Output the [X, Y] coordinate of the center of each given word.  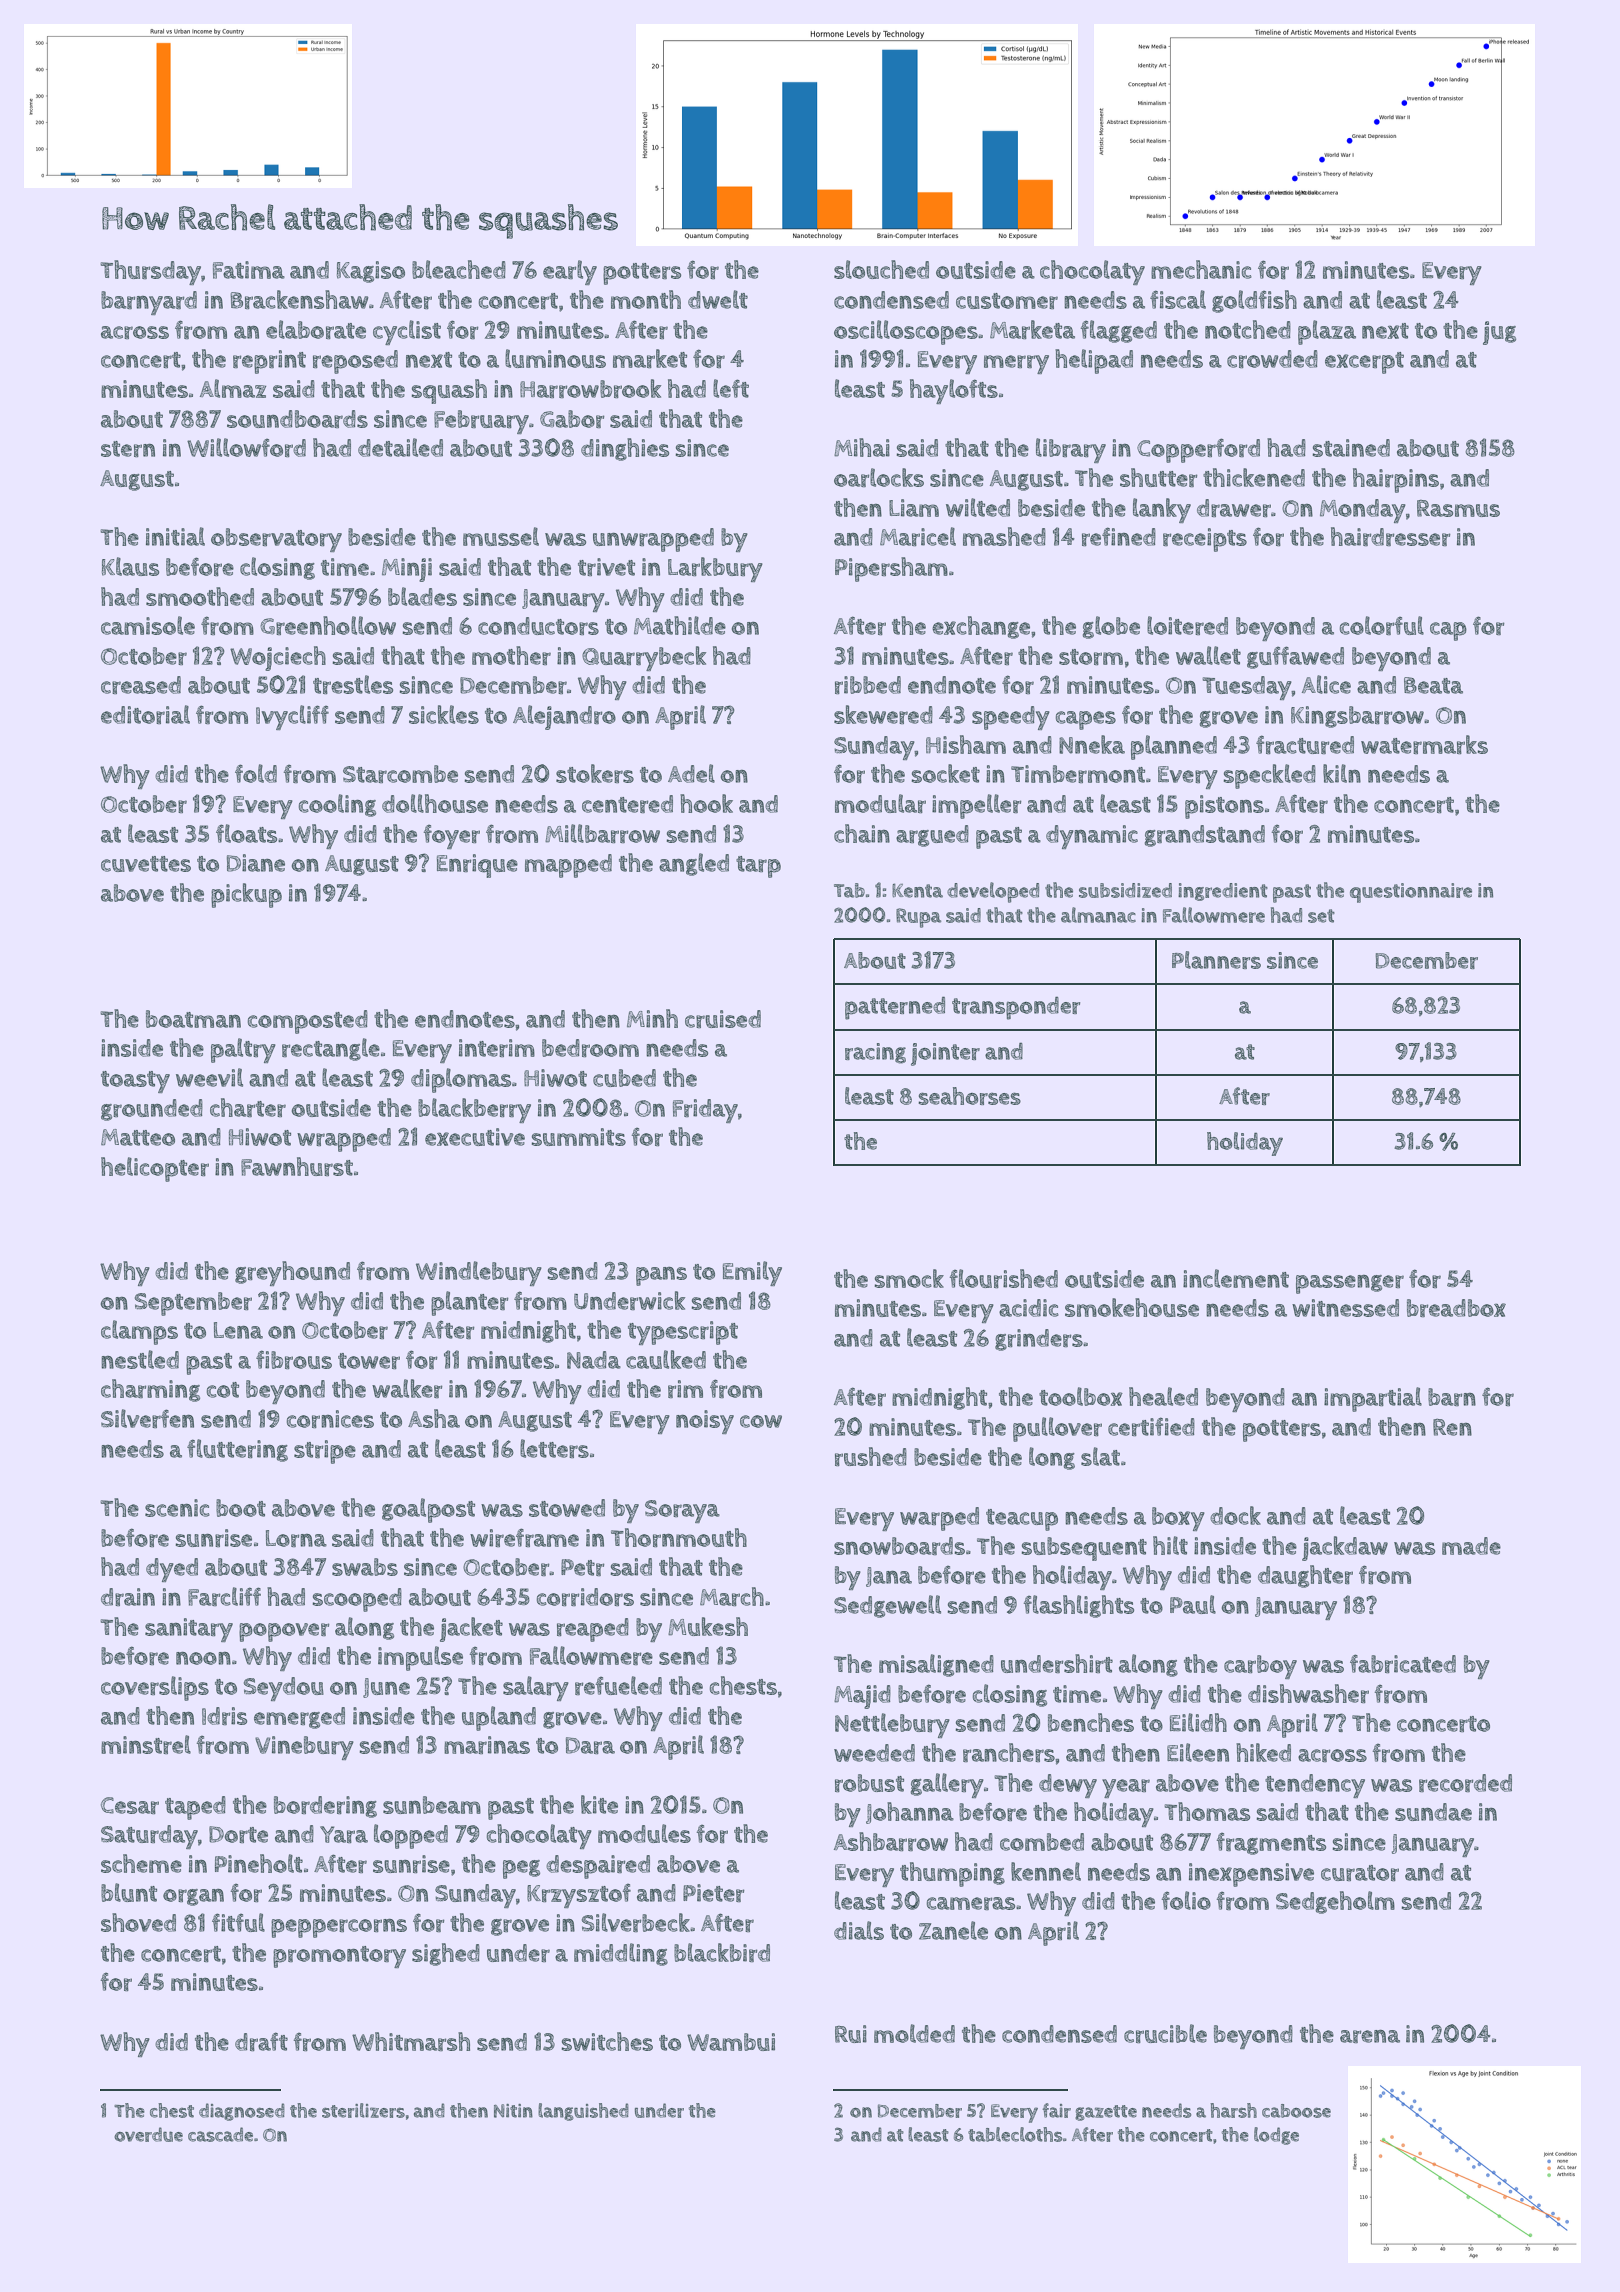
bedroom [590, 1048]
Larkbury [715, 569]
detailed [400, 447]
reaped [593, 1630]
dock [1235, 1515]
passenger [1350, 1284]
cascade [220, 2134]
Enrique [477, 866]
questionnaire [1411, 893]
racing [875, 1053]
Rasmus [1458, 508]
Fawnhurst [297, 1166]
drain [128, 1597]
